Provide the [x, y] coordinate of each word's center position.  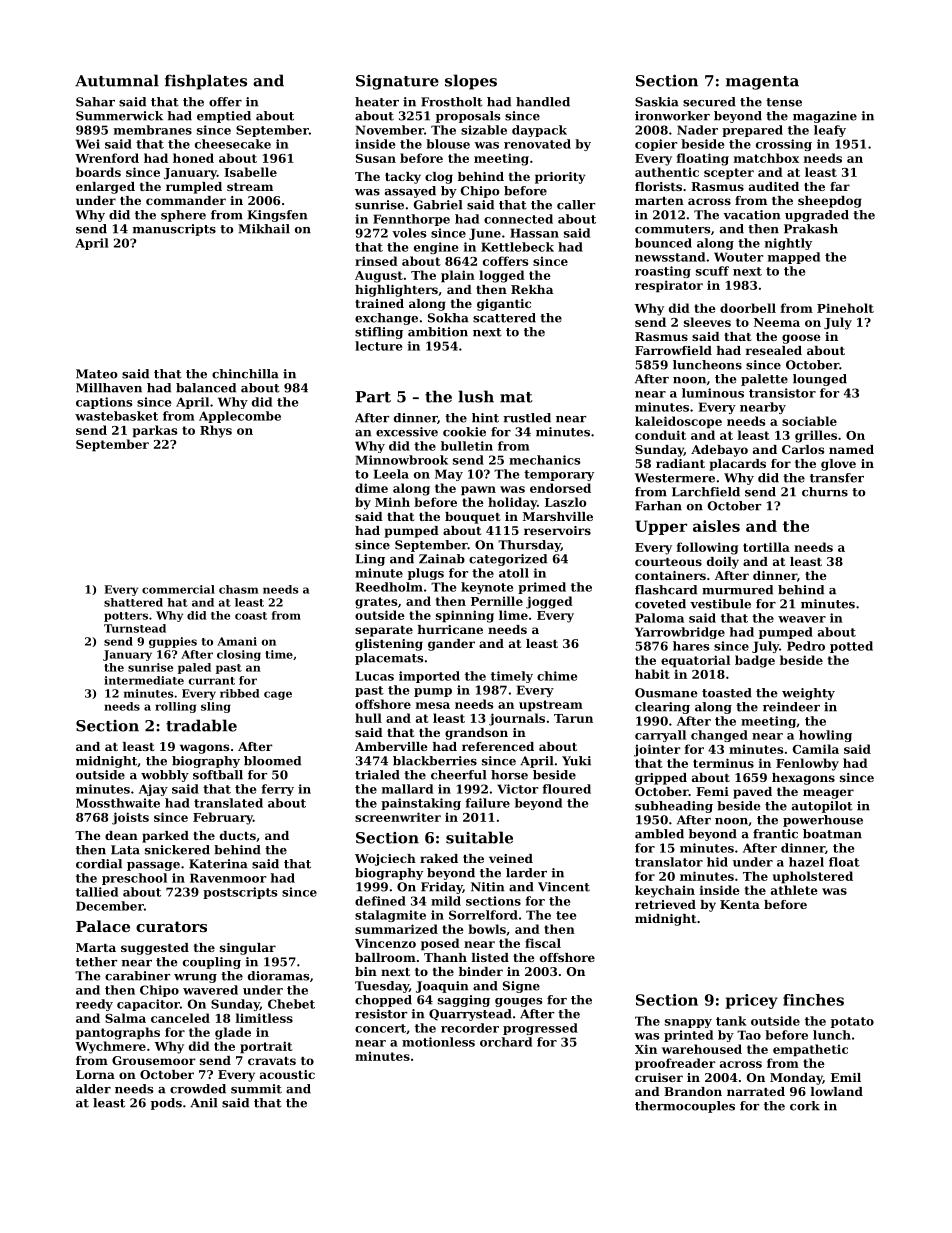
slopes [471, 82]
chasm [238, 589]
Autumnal [117, 80]
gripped [661, 779]
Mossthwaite [118, 803]
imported [429, 677]
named [851, 449]
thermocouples [685, 1107]
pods [166, 1104]
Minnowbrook [401, 460]
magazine [825, 117]
